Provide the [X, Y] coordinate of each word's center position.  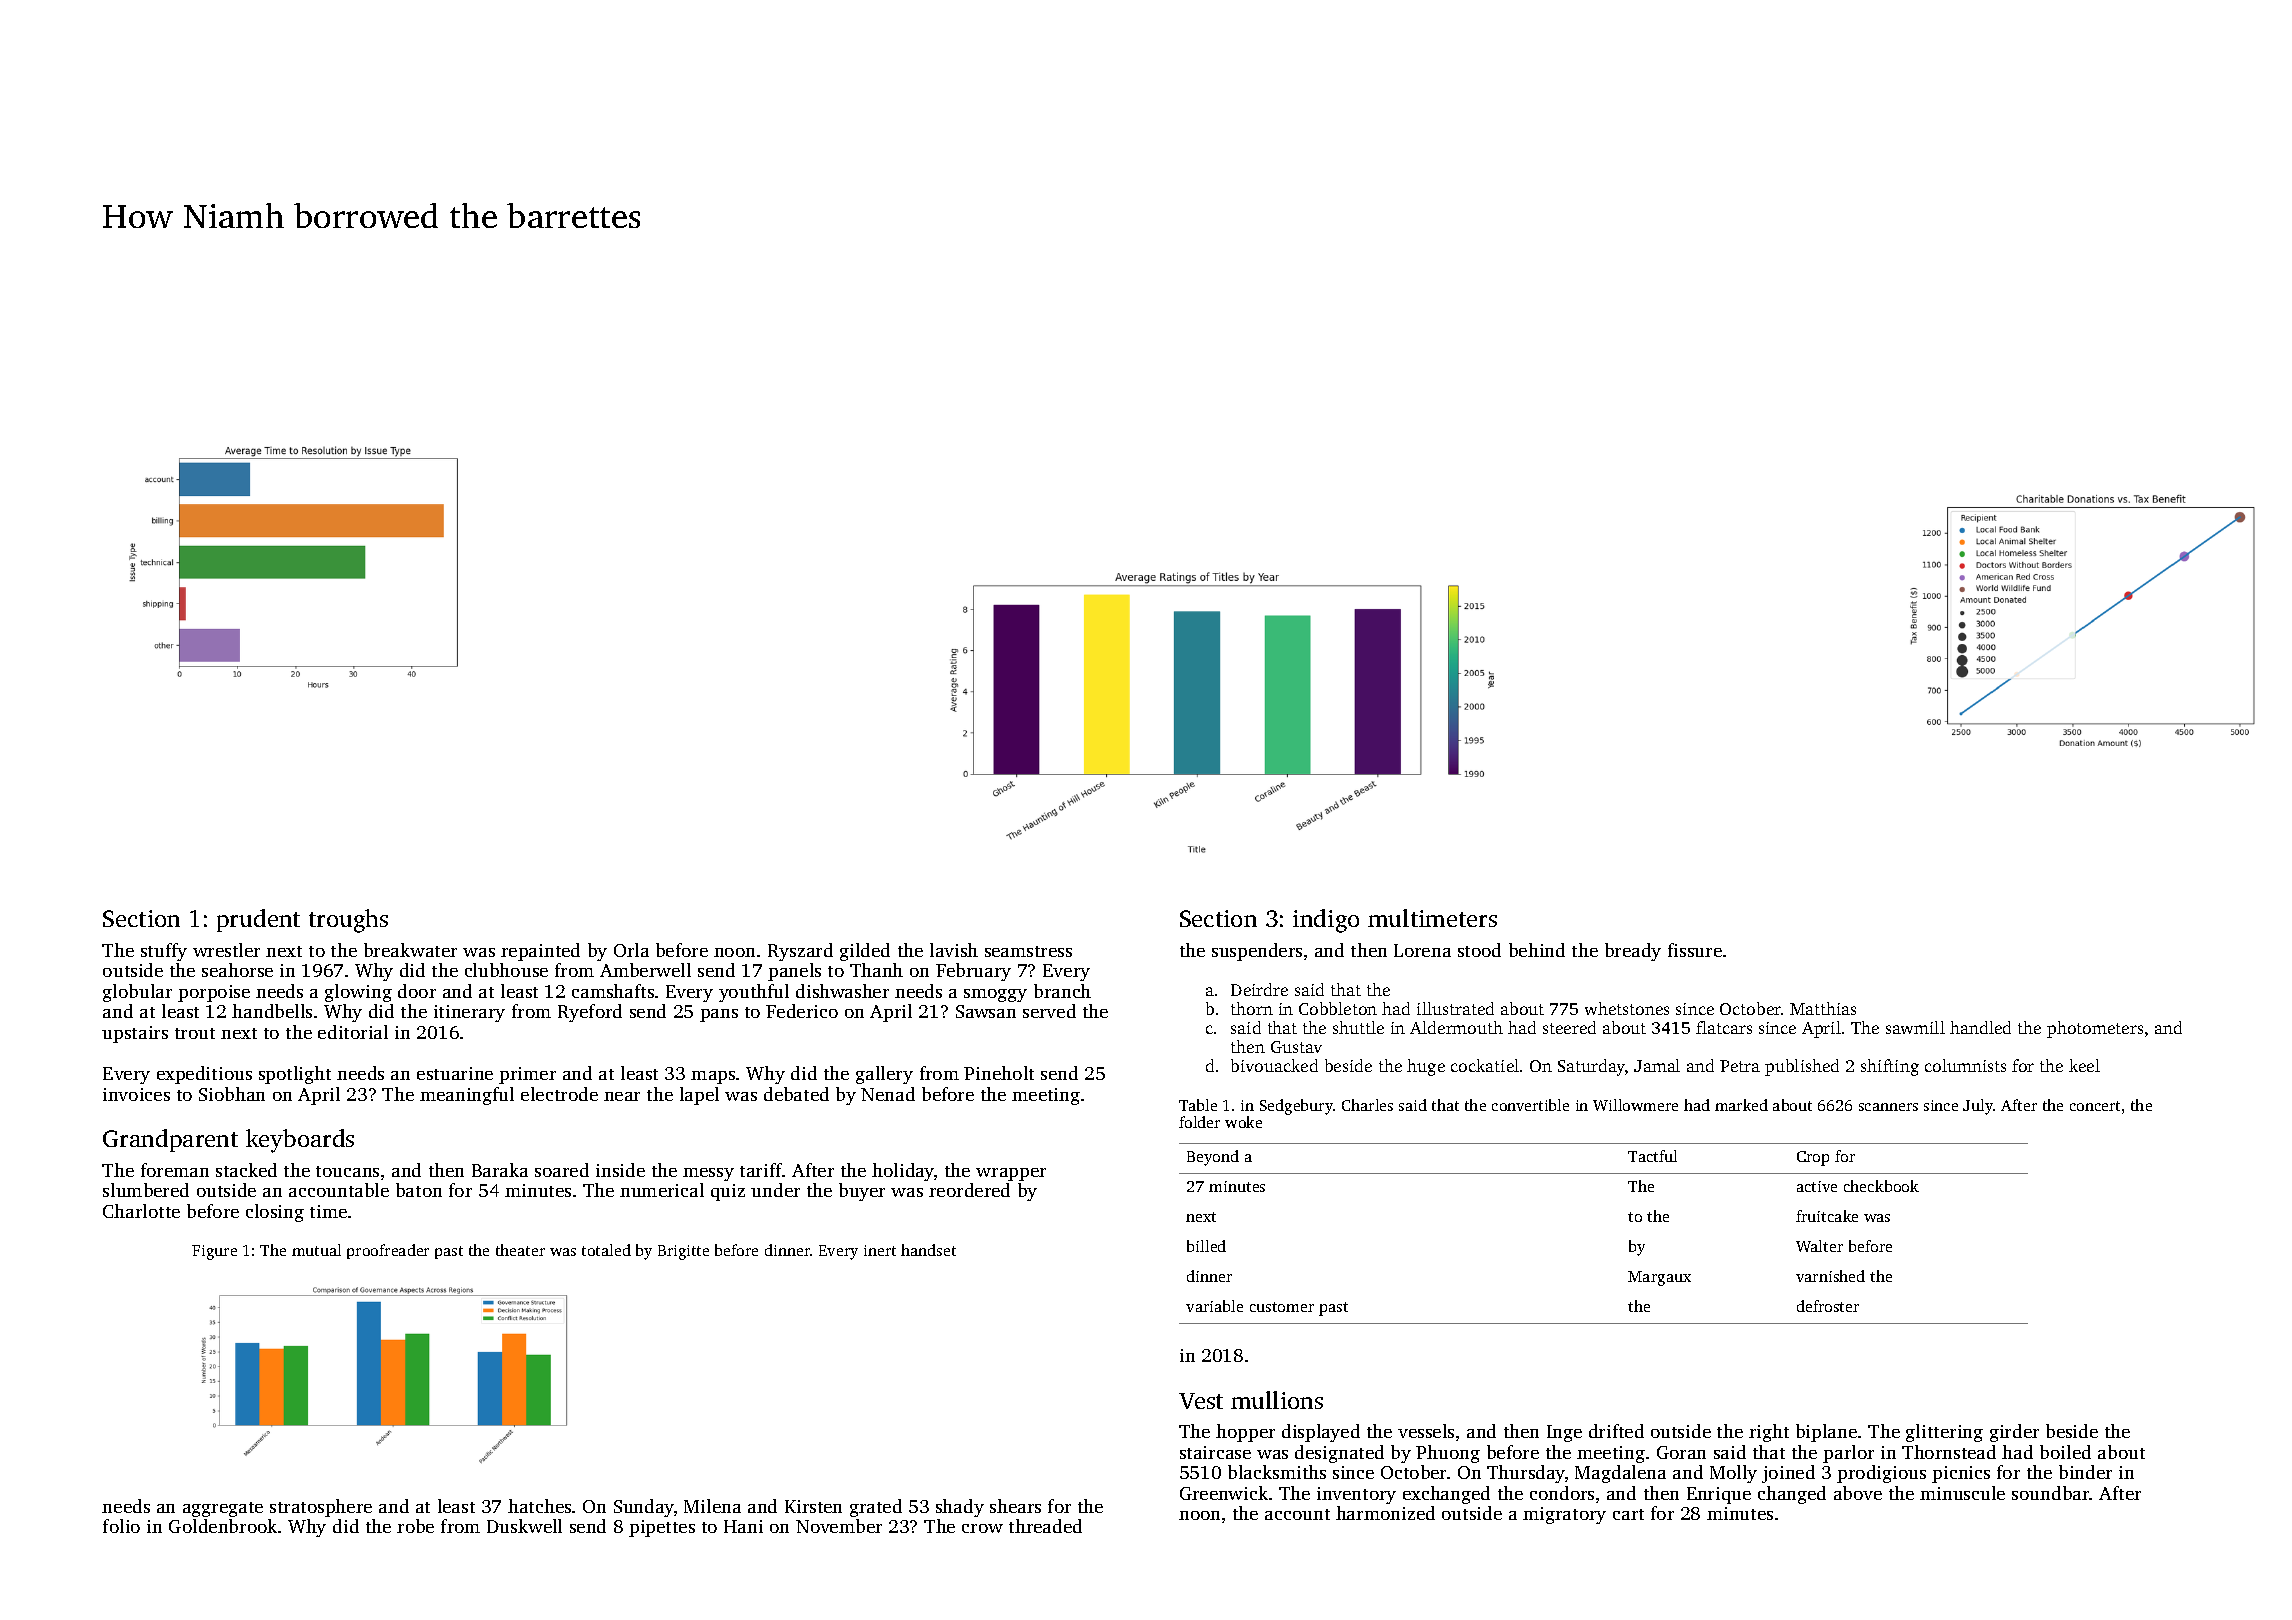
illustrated [1455, 1008]
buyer [862, 1192]
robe [415, 1526]
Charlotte [141, 1211]
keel [2084, 1065]
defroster [1828, 1306]
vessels [1426, 1431]
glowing [358, 993]
